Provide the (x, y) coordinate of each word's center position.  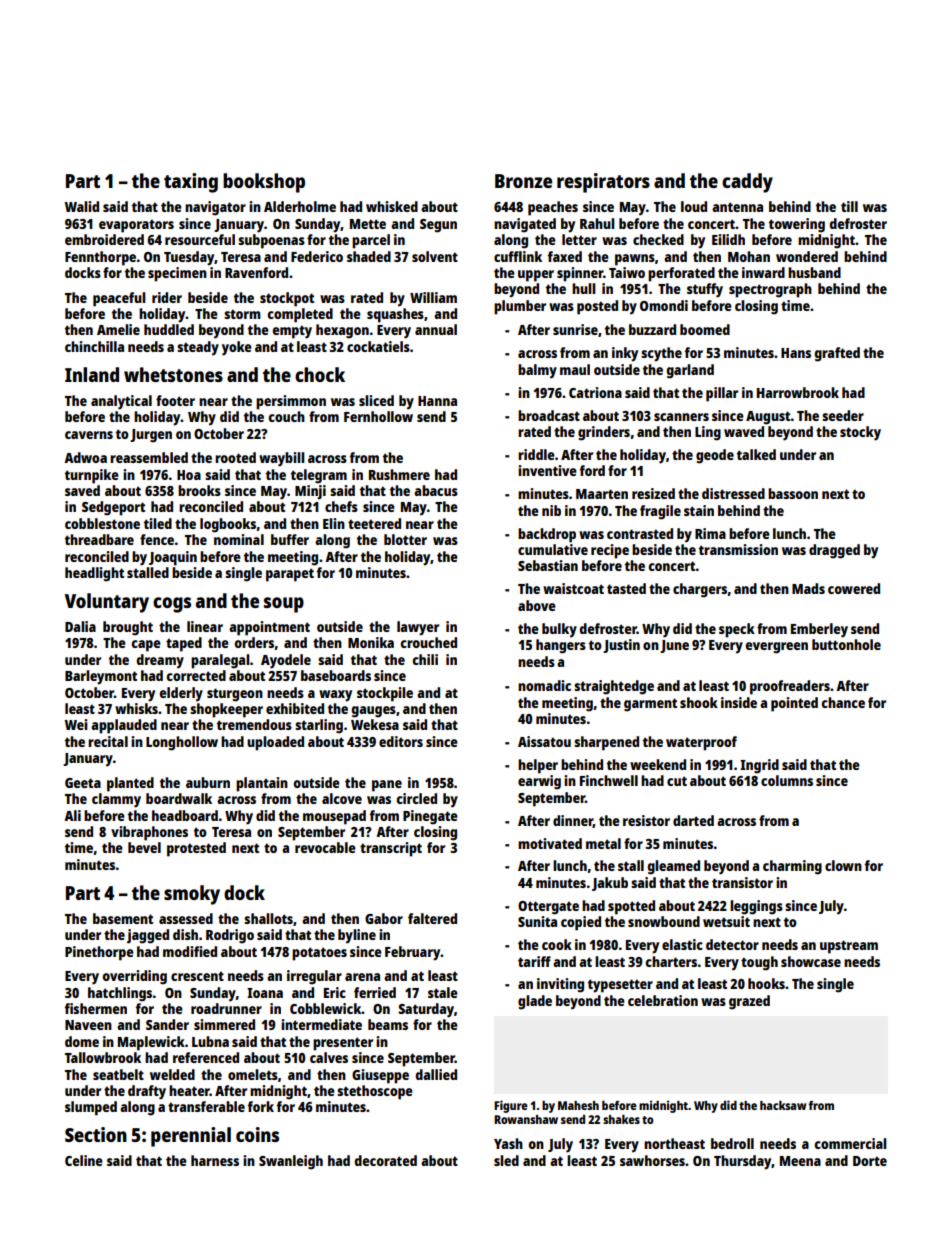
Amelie (118, 329)
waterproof (701, 743)
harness (215, 1160)
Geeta (83, 783)
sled (506, 1160)
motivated (550, 843)
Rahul (597, 223)
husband (814, 272)
